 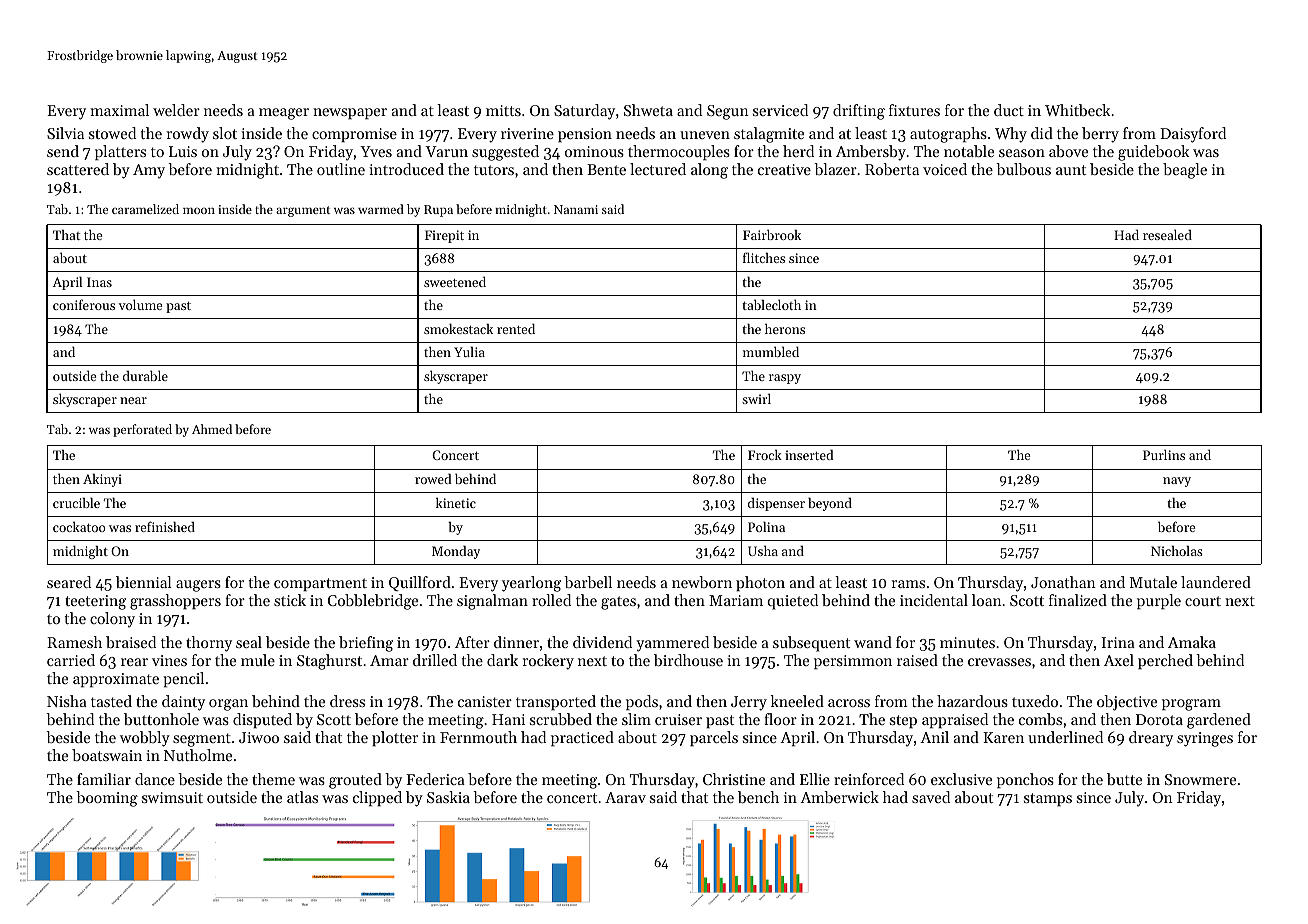 What do you see at coordinates (107, 799) in the document?
I see `booming` at bounding box center [107, 799].
